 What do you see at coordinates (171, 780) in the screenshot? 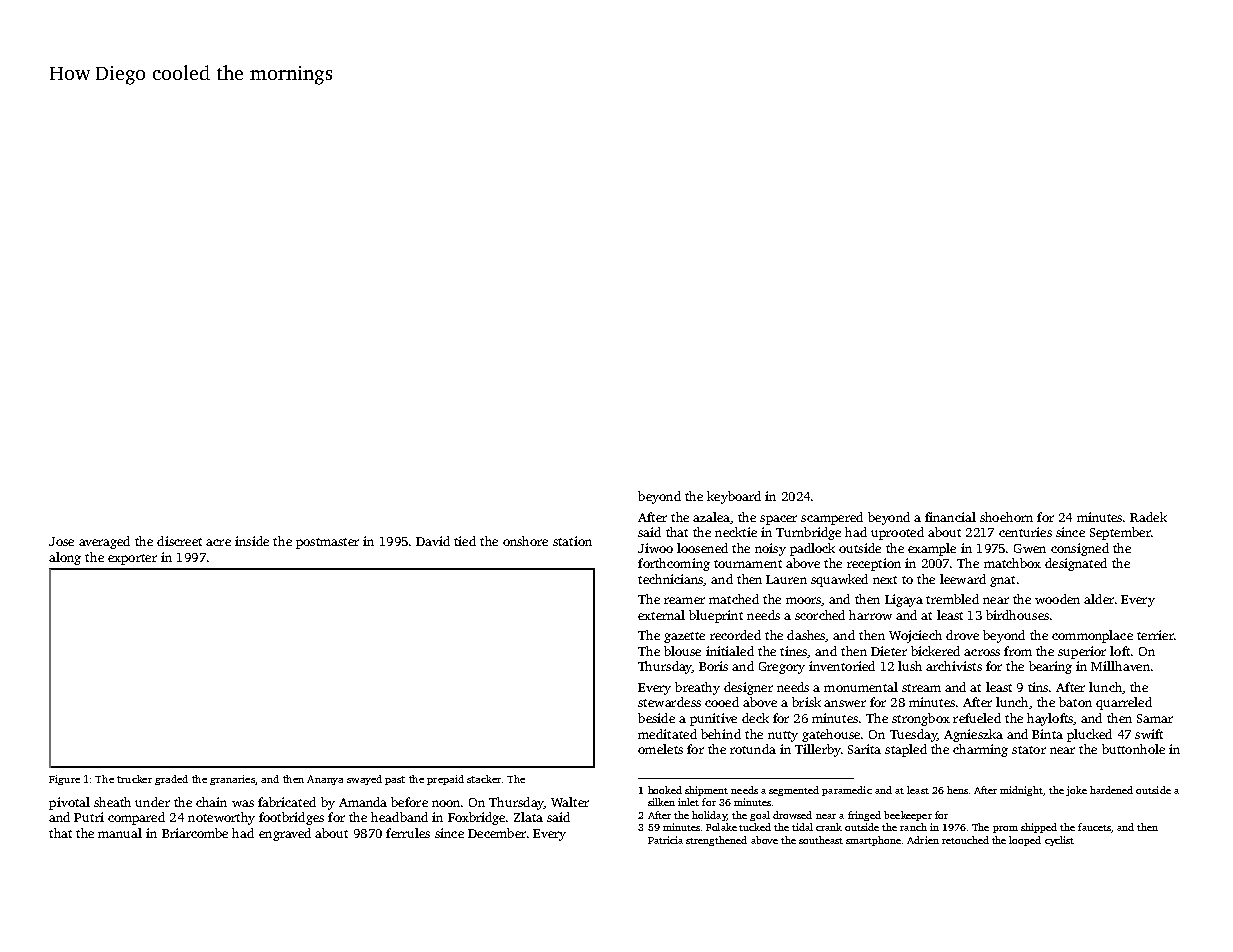
I see `graded` at bounding box center [171, 780].
